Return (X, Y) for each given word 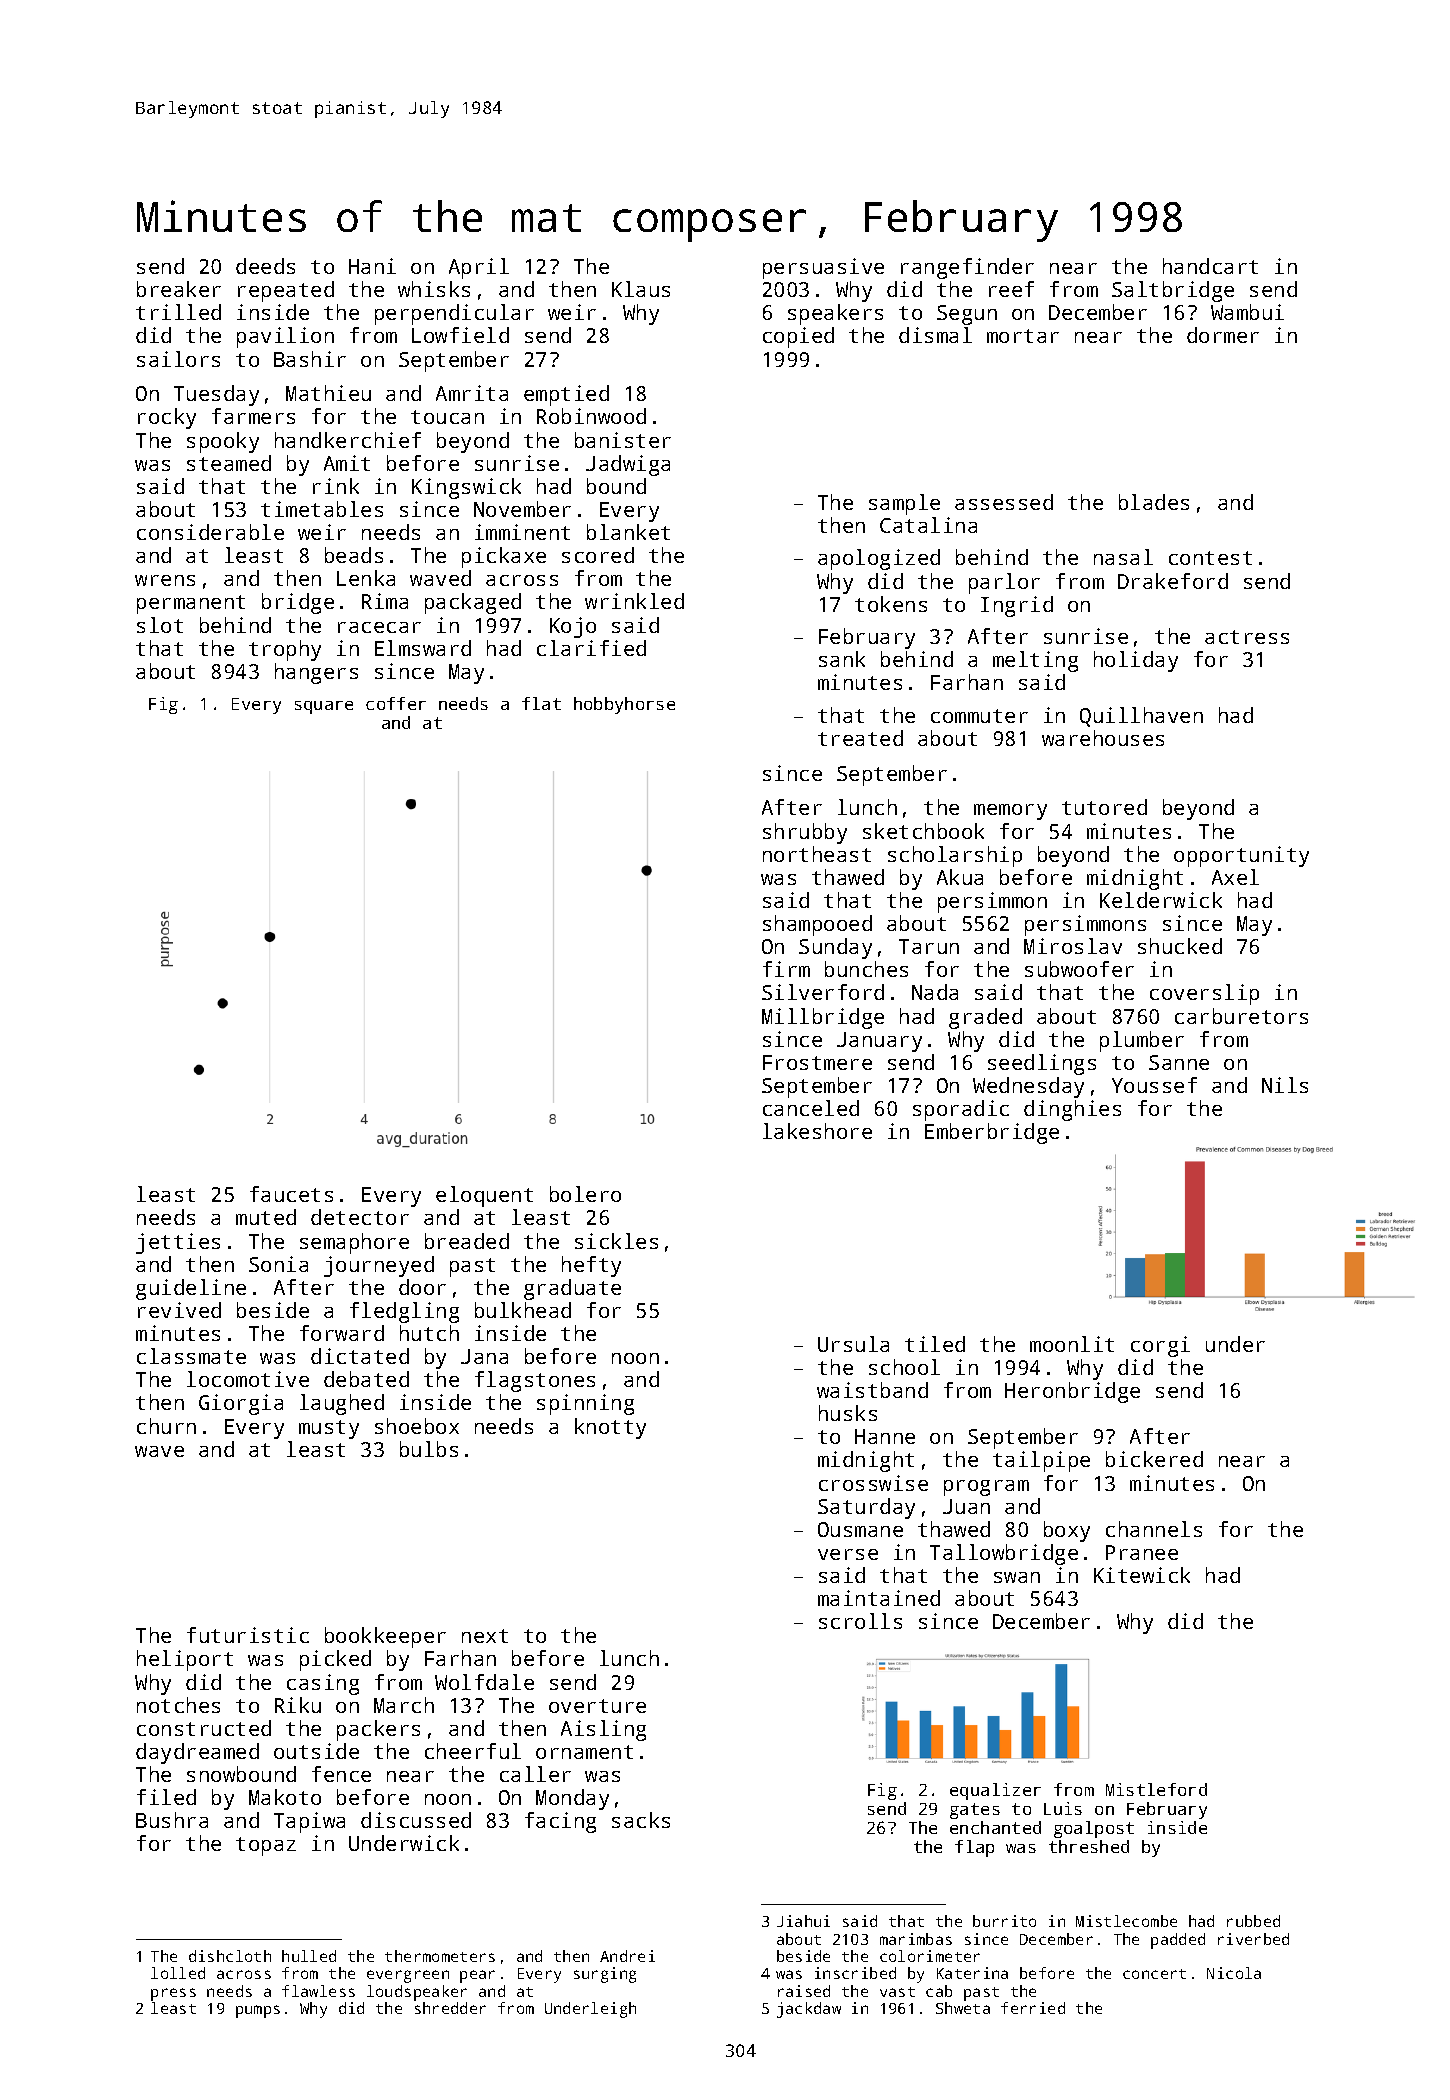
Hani (372, 266)
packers (378, 1730)
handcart (1210, 266)
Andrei (627, 1956)
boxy (1067, 1531)
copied (798, 337)
